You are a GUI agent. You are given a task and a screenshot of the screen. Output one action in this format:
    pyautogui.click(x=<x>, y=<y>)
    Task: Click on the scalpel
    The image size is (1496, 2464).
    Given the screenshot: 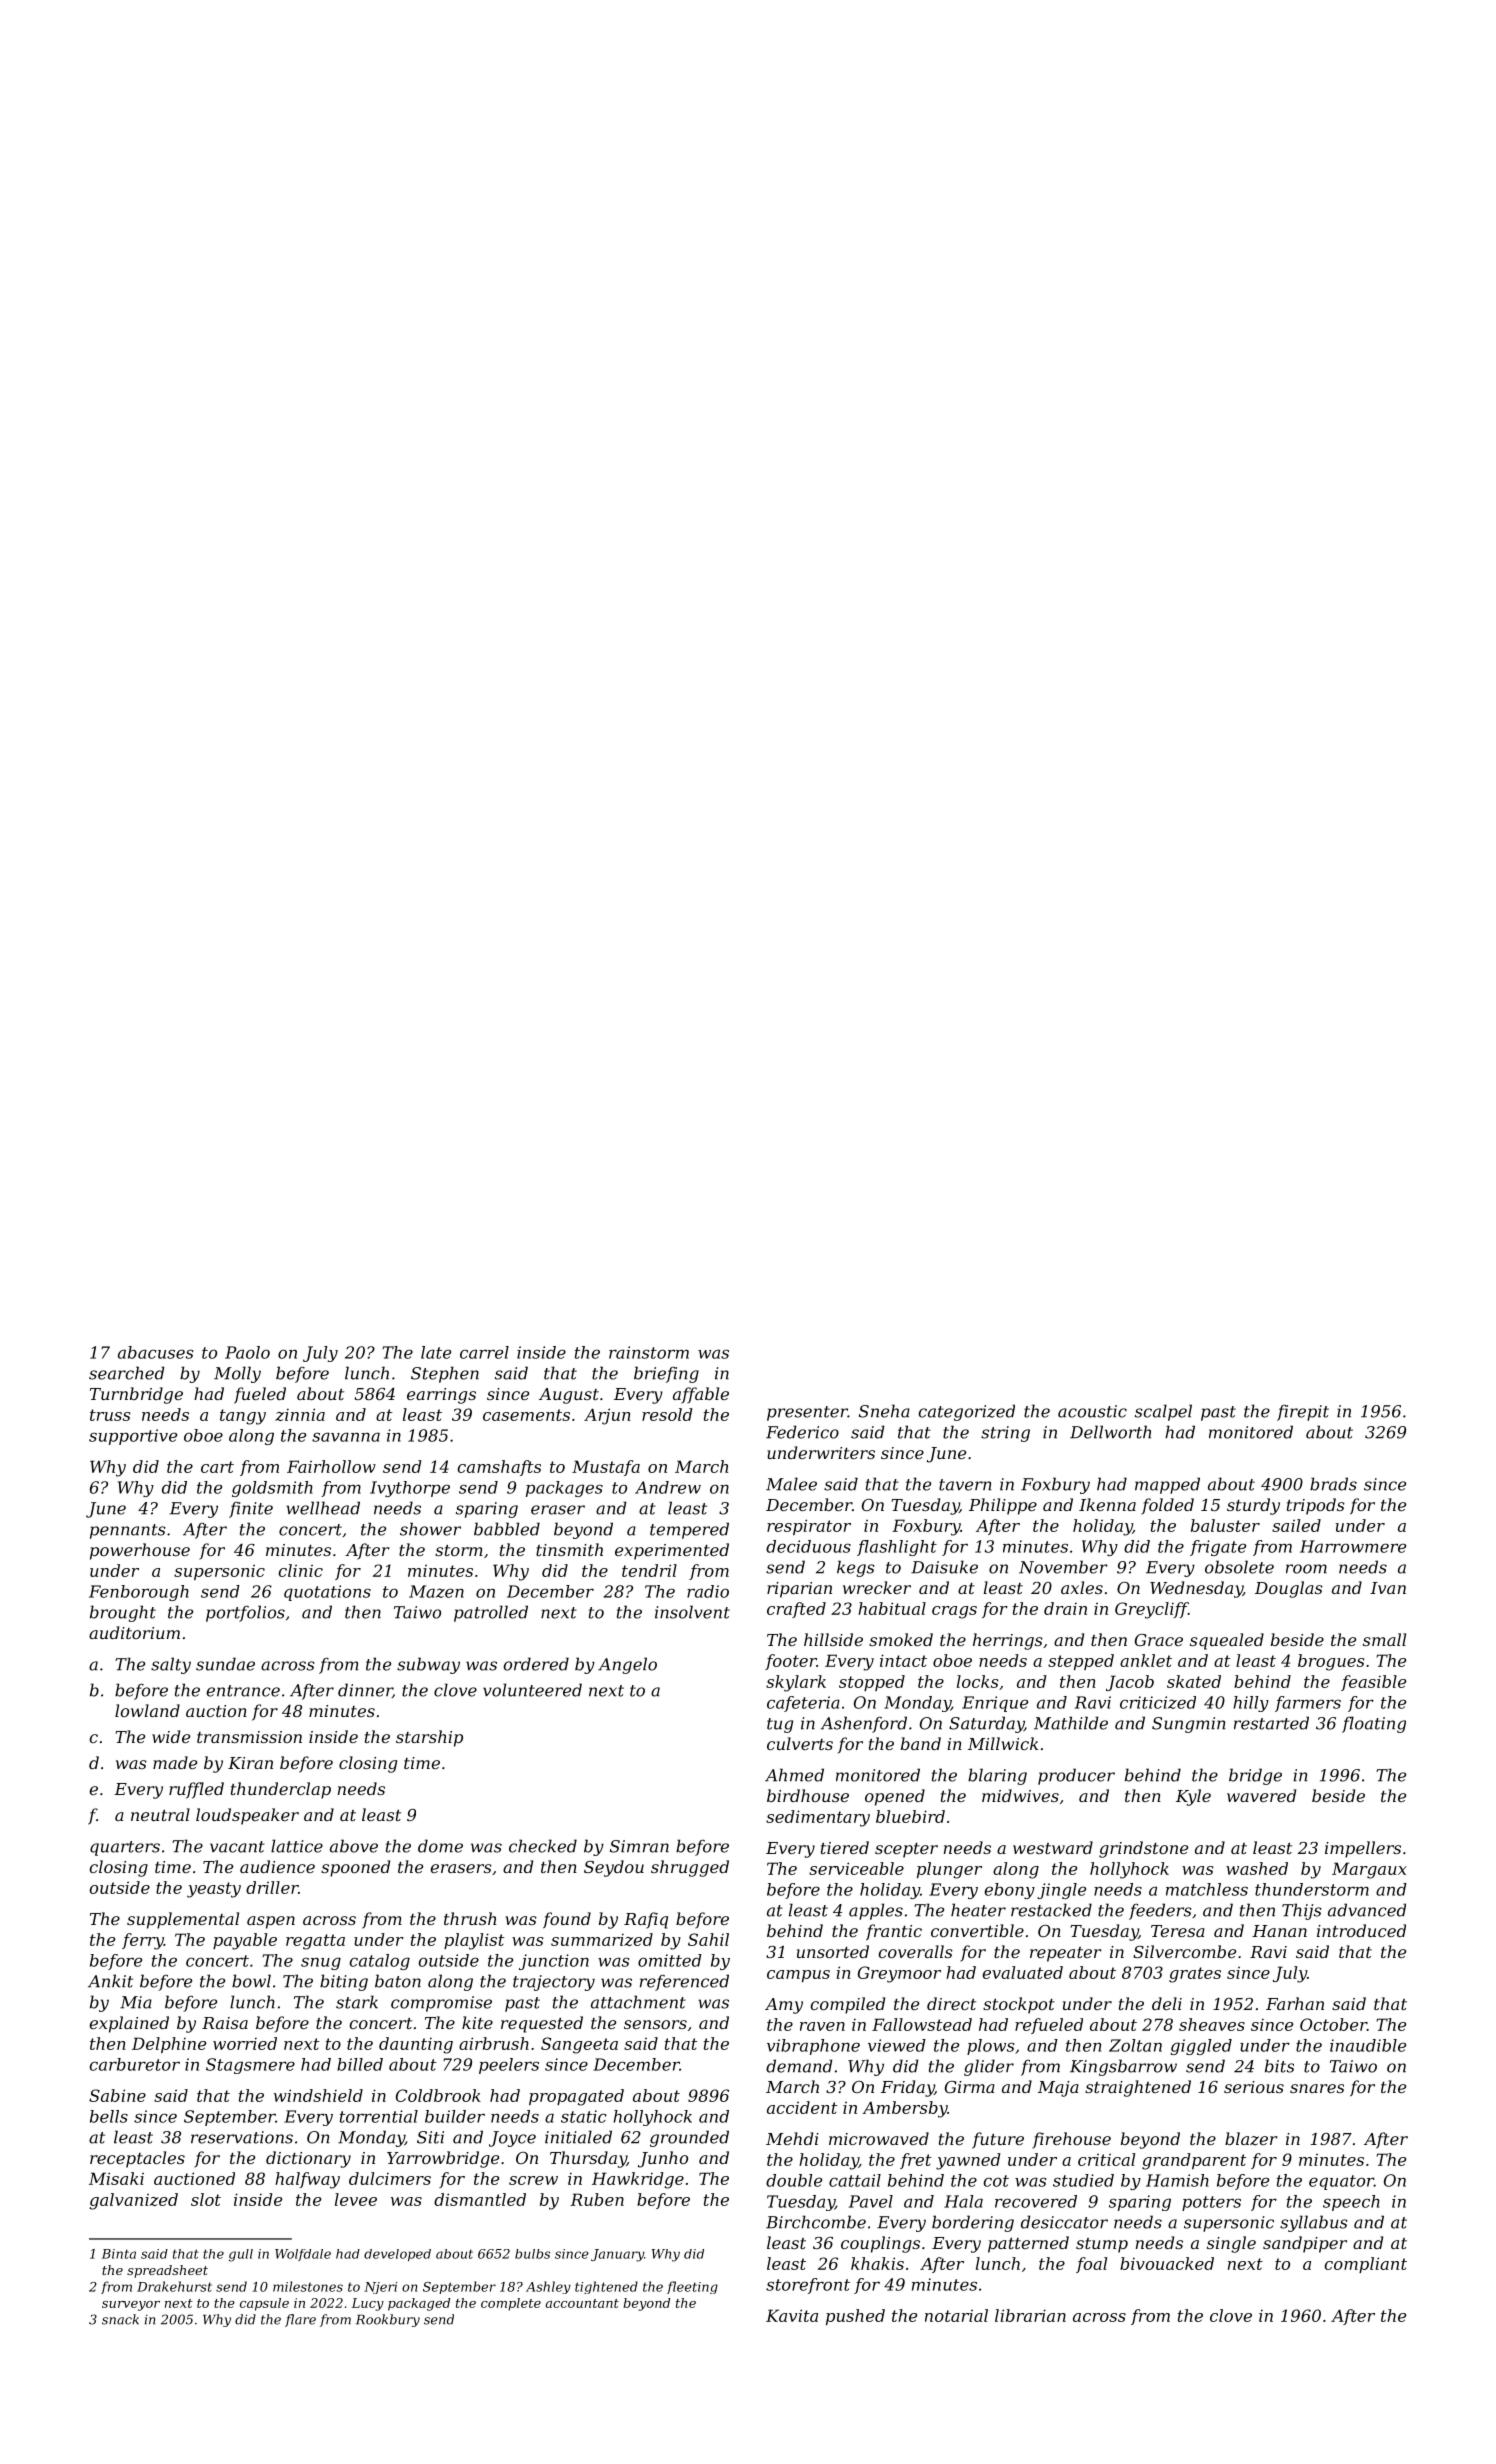 What is the action you would take?
    pyautogui.click(x=1163, y=1412)
